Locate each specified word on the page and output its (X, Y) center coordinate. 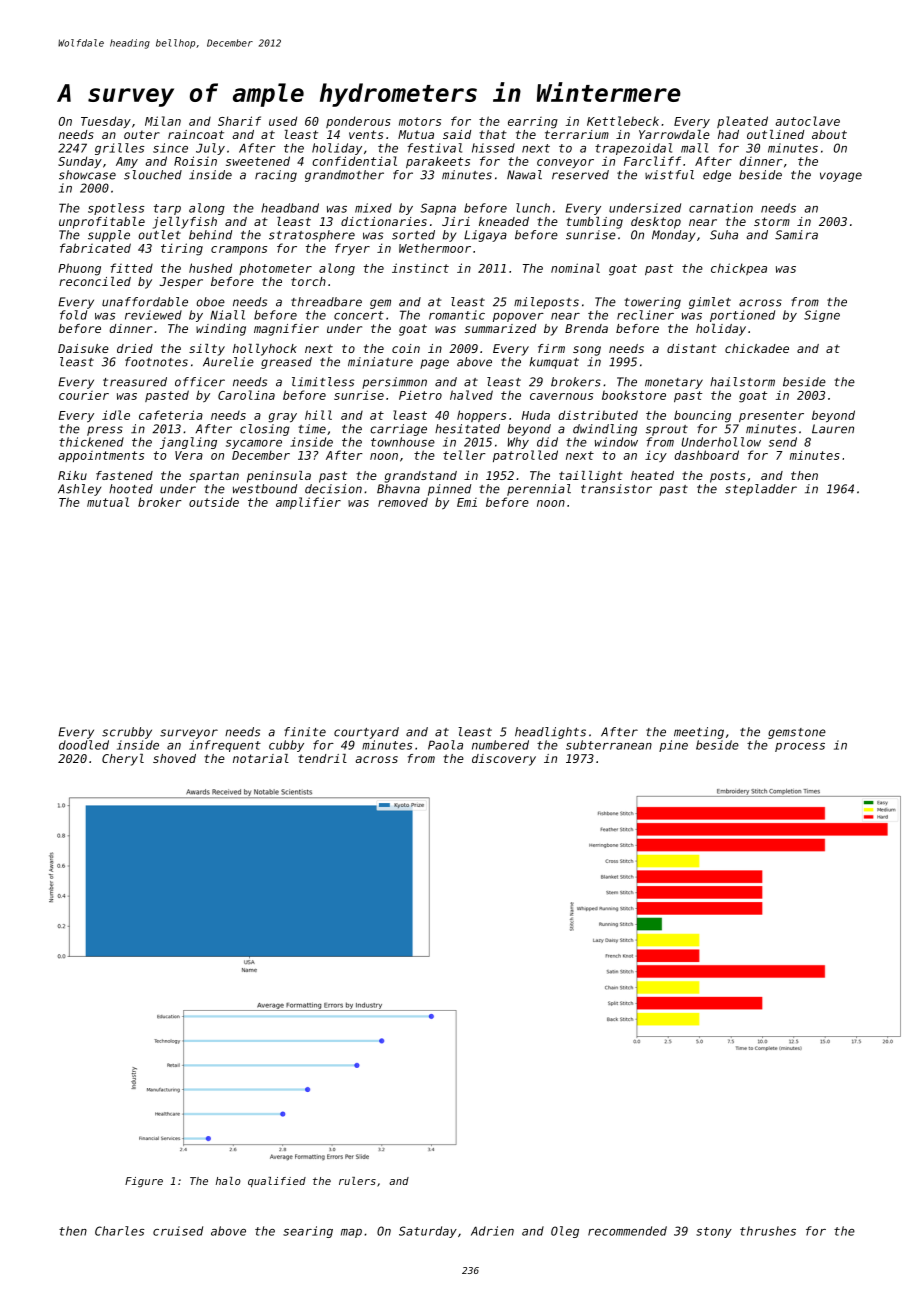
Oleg (565, 1232)
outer (142, 134)
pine (673, 746)
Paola (445, 745)
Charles (119, 1231)
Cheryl (123, 760)
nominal (575, 268)
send (783, 442)
